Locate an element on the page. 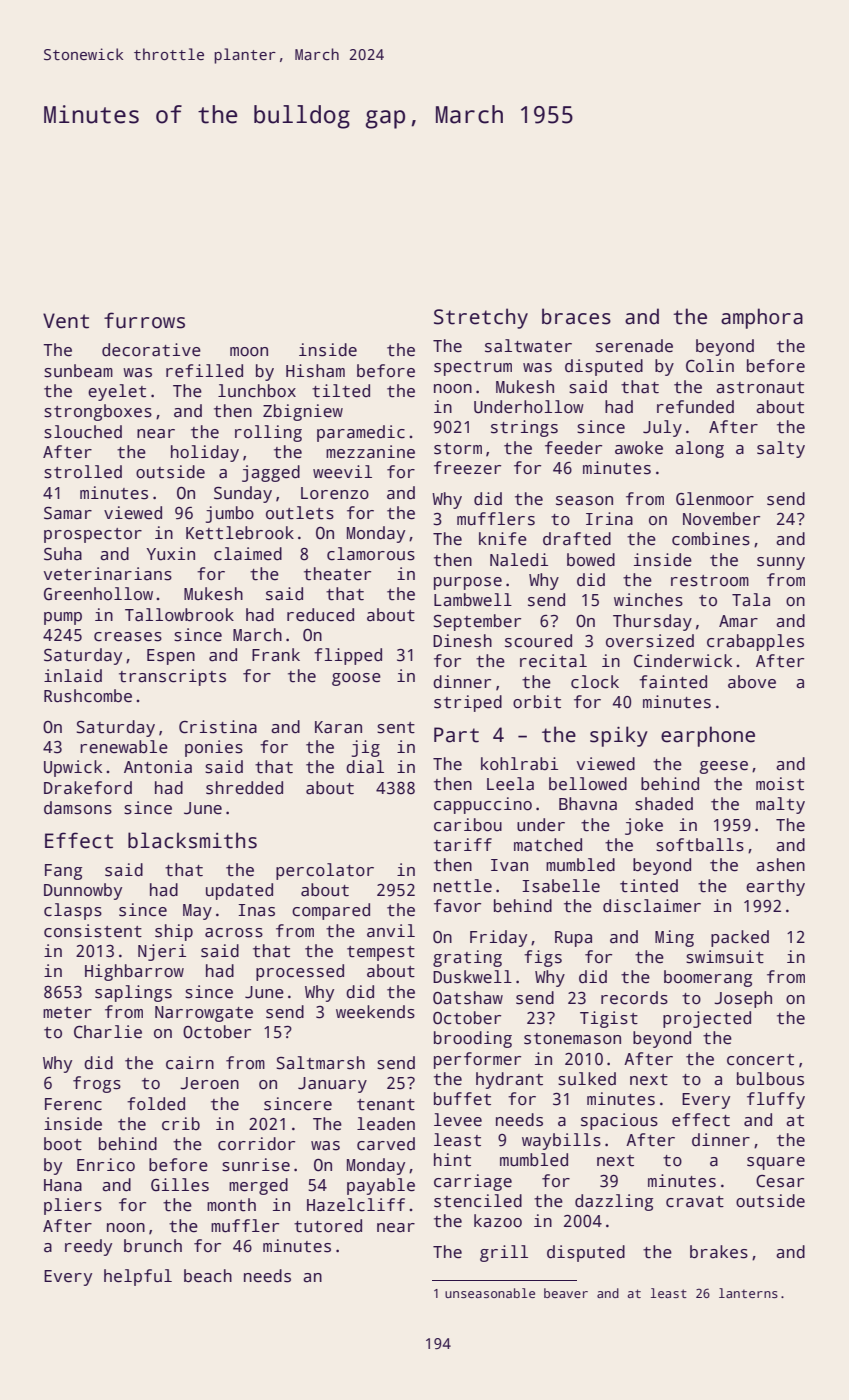 The image size is (849, 1400). updated is located at coordinates (239, 891).
